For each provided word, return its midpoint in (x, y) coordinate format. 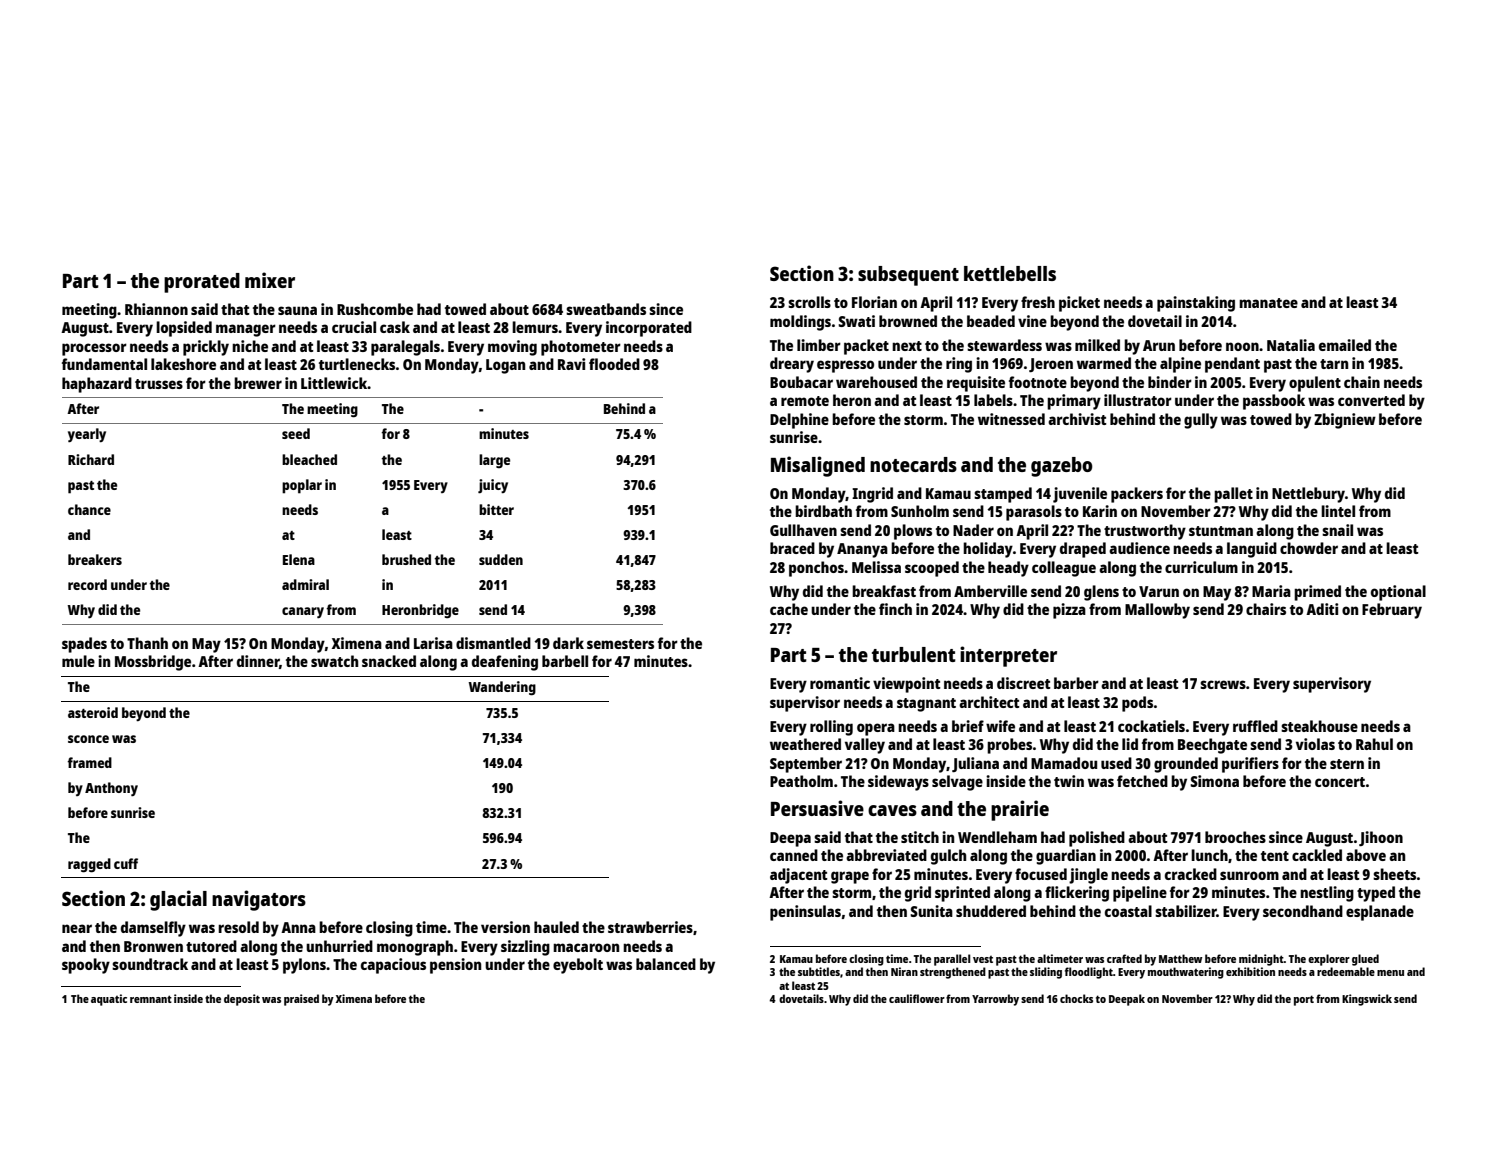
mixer (270, 280)
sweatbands (606, 309)
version (505, 927)
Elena (299, 559)
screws (1223, 684)
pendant (1232, 365)
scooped (932, 569)
